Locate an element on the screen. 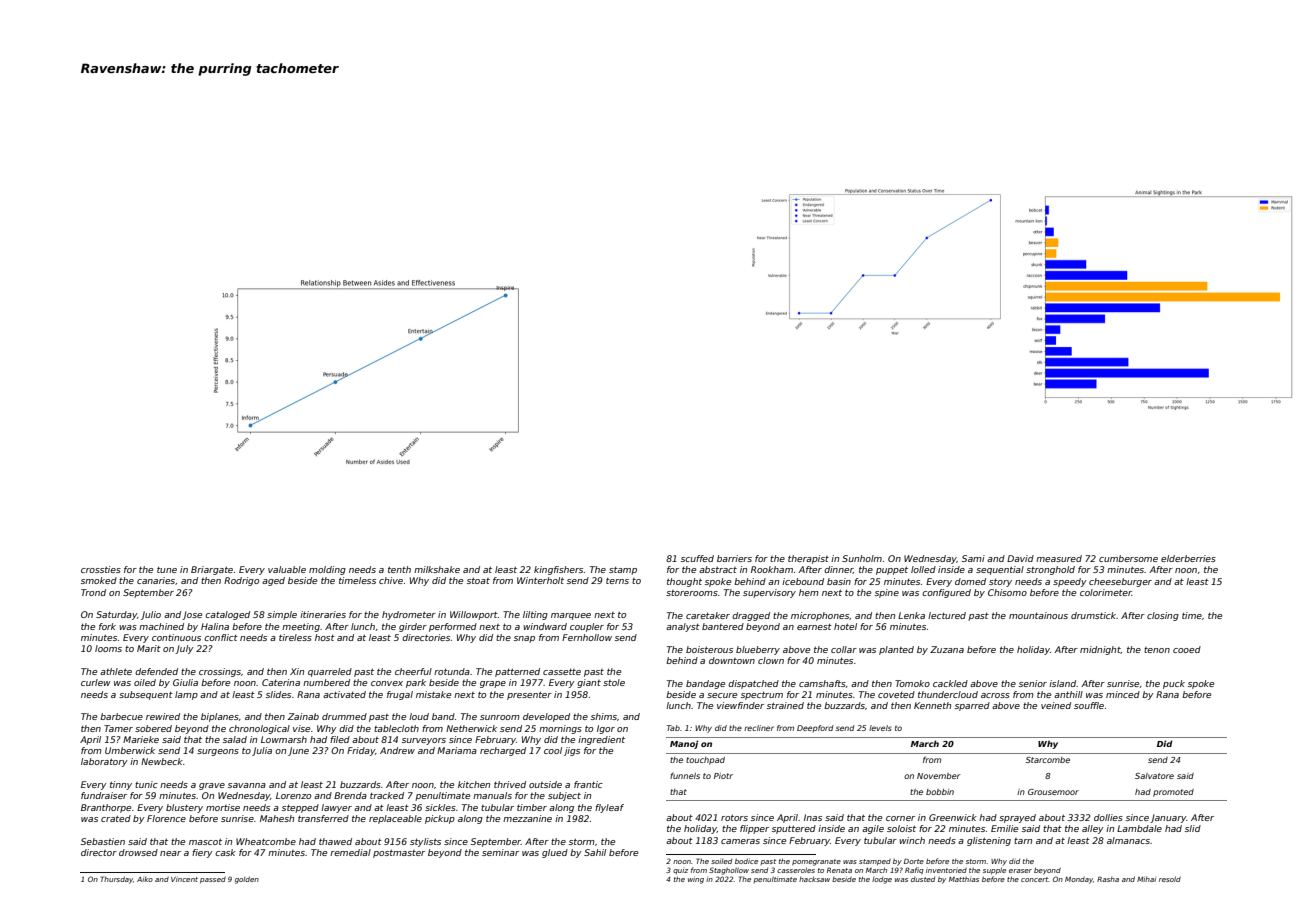  Manoj is located at coordinates (684, 744).
